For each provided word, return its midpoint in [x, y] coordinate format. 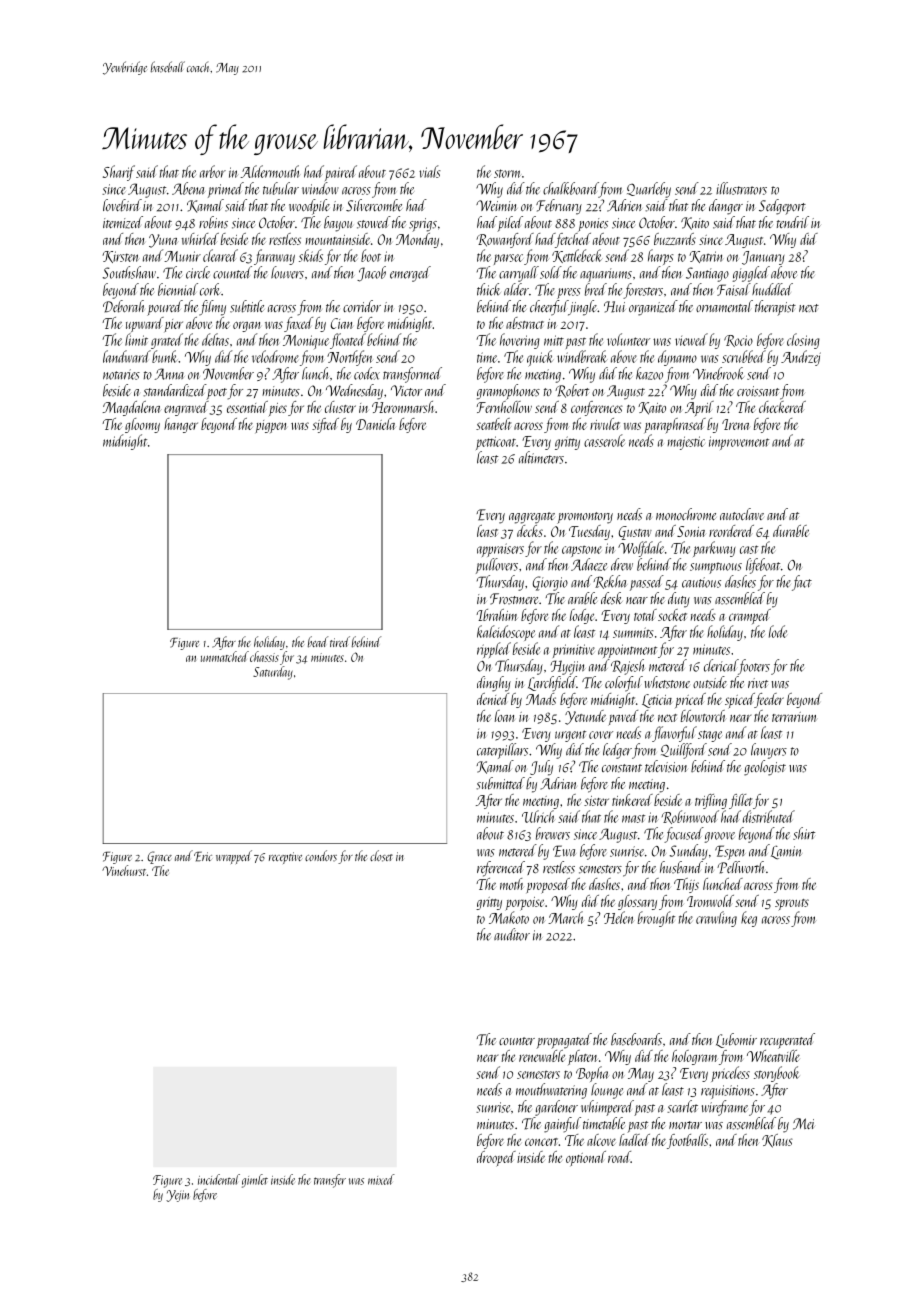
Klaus [777, 1141]
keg [749, 919]
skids [311, 255]
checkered [782, 407]
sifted [325, 425]
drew [622, 564]
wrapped [234, 857]
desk [612, 598]
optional [586, 1158]
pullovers [497, 566]
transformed [412, 375]
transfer [330, 1181]
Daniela [376, 424]
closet [381, 856]
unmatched [225, 656]
